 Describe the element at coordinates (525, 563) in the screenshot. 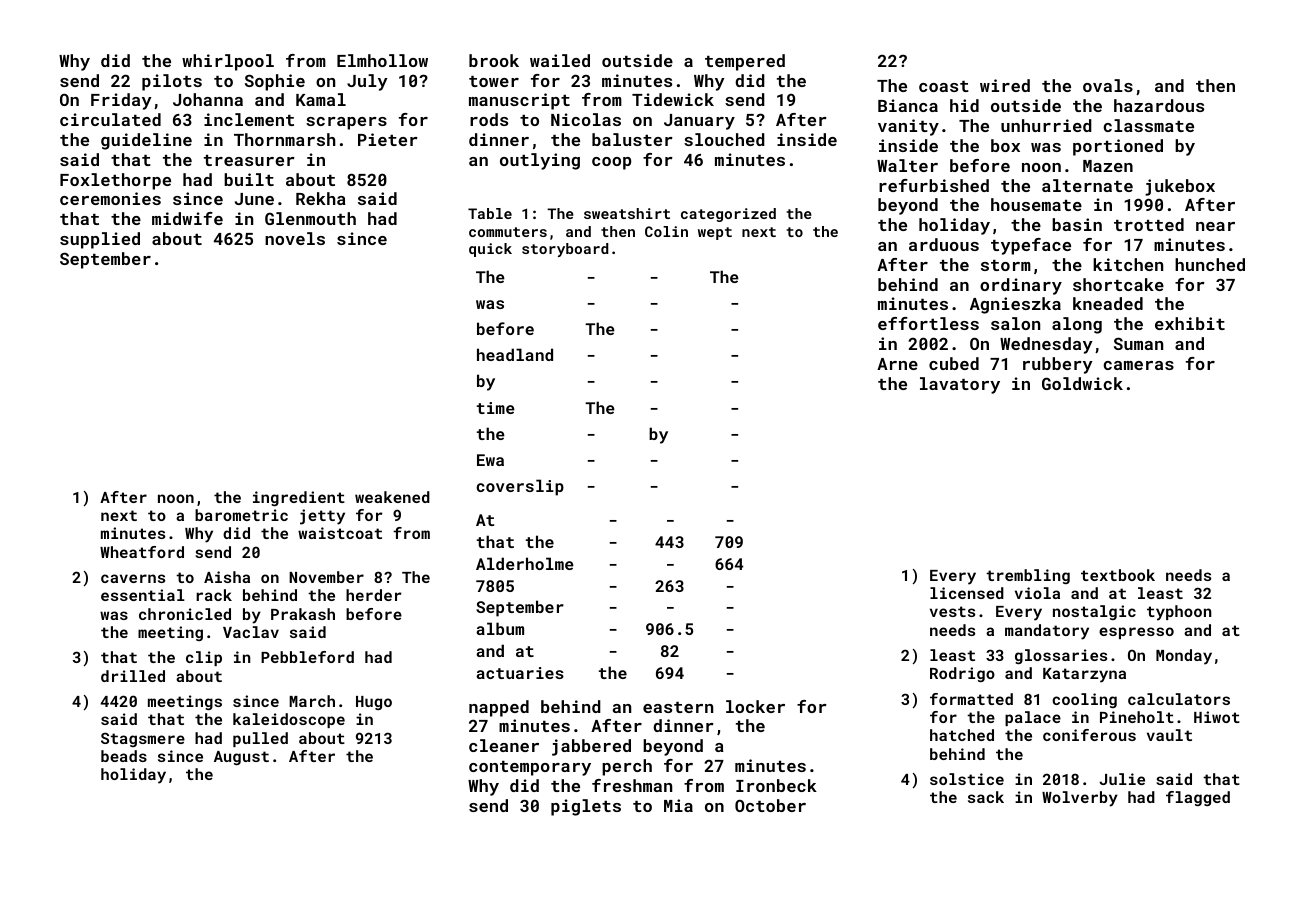

I see `Alderholme` at that location.
